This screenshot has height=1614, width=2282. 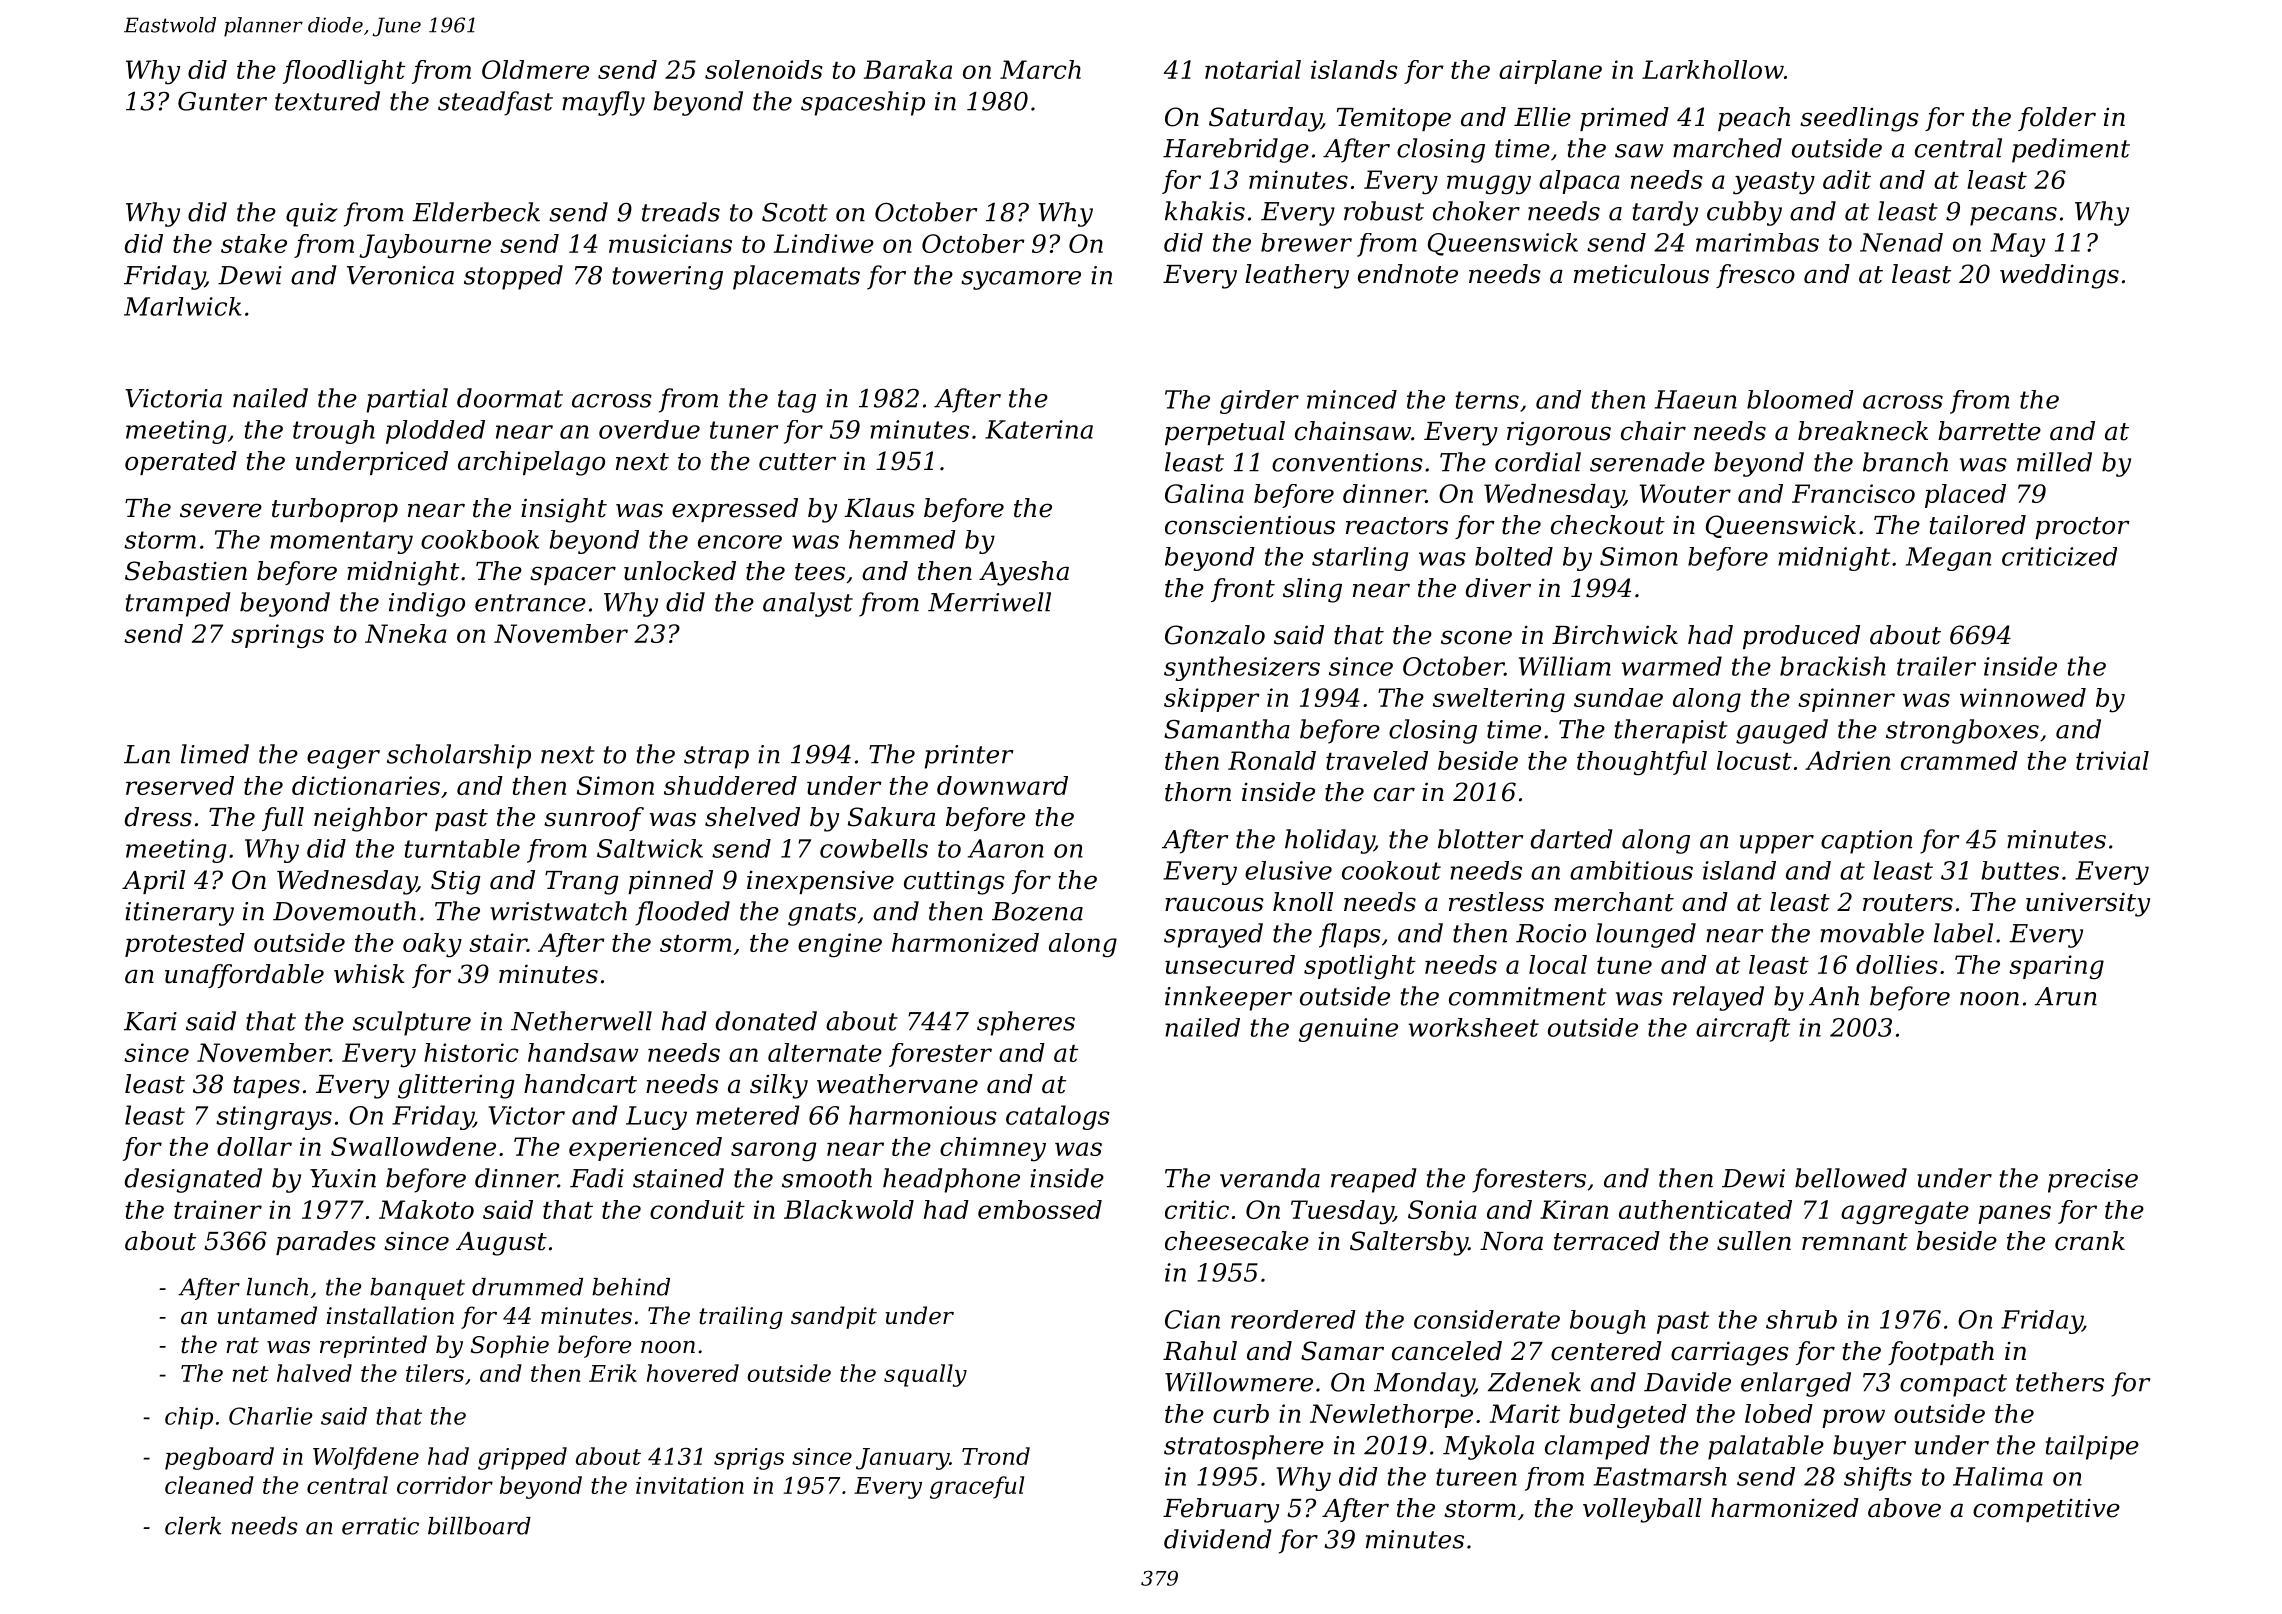 I want to click on Larkhollow, so click(x=1713, y=69).
